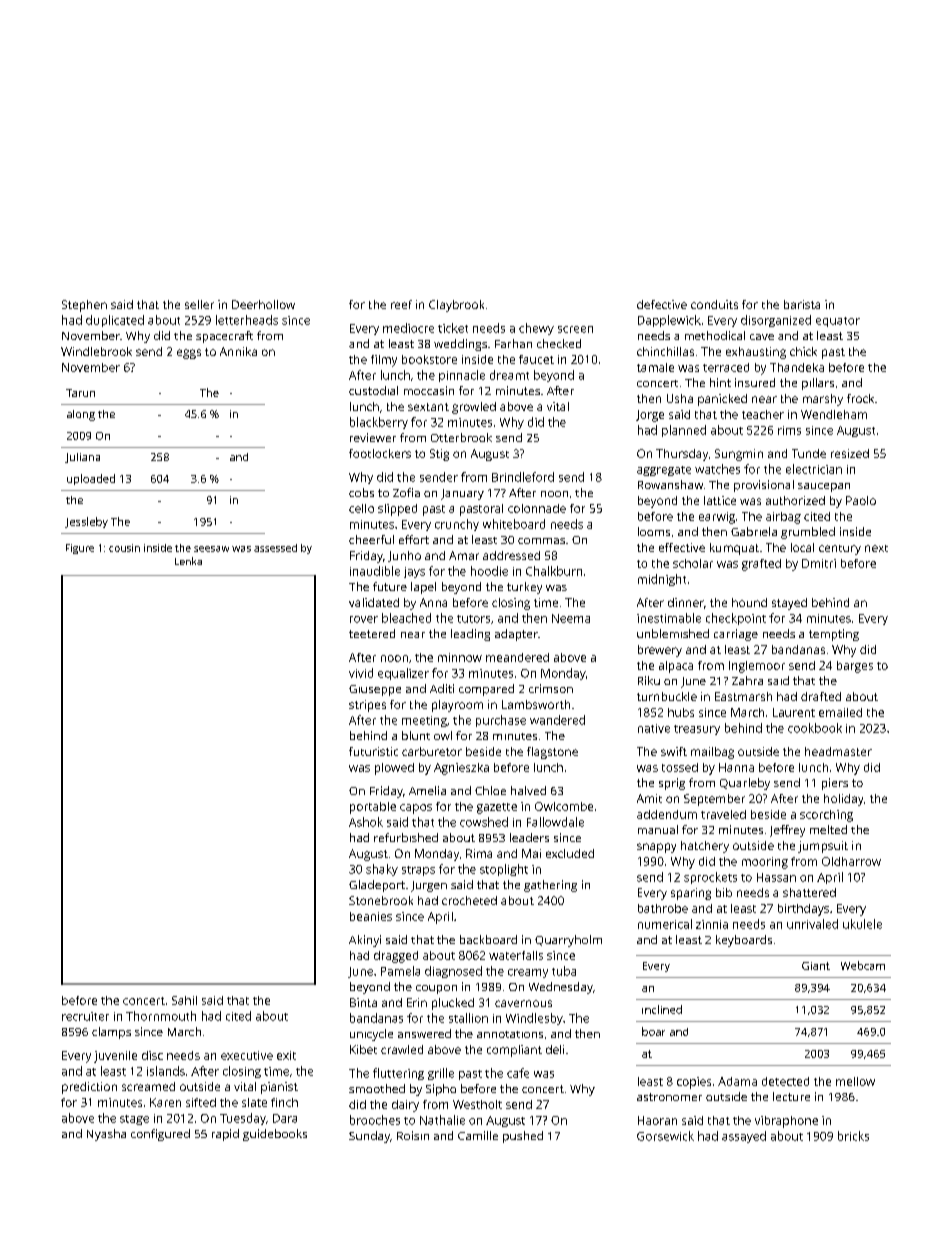  I want to click on conduits, so click(714, 304).
